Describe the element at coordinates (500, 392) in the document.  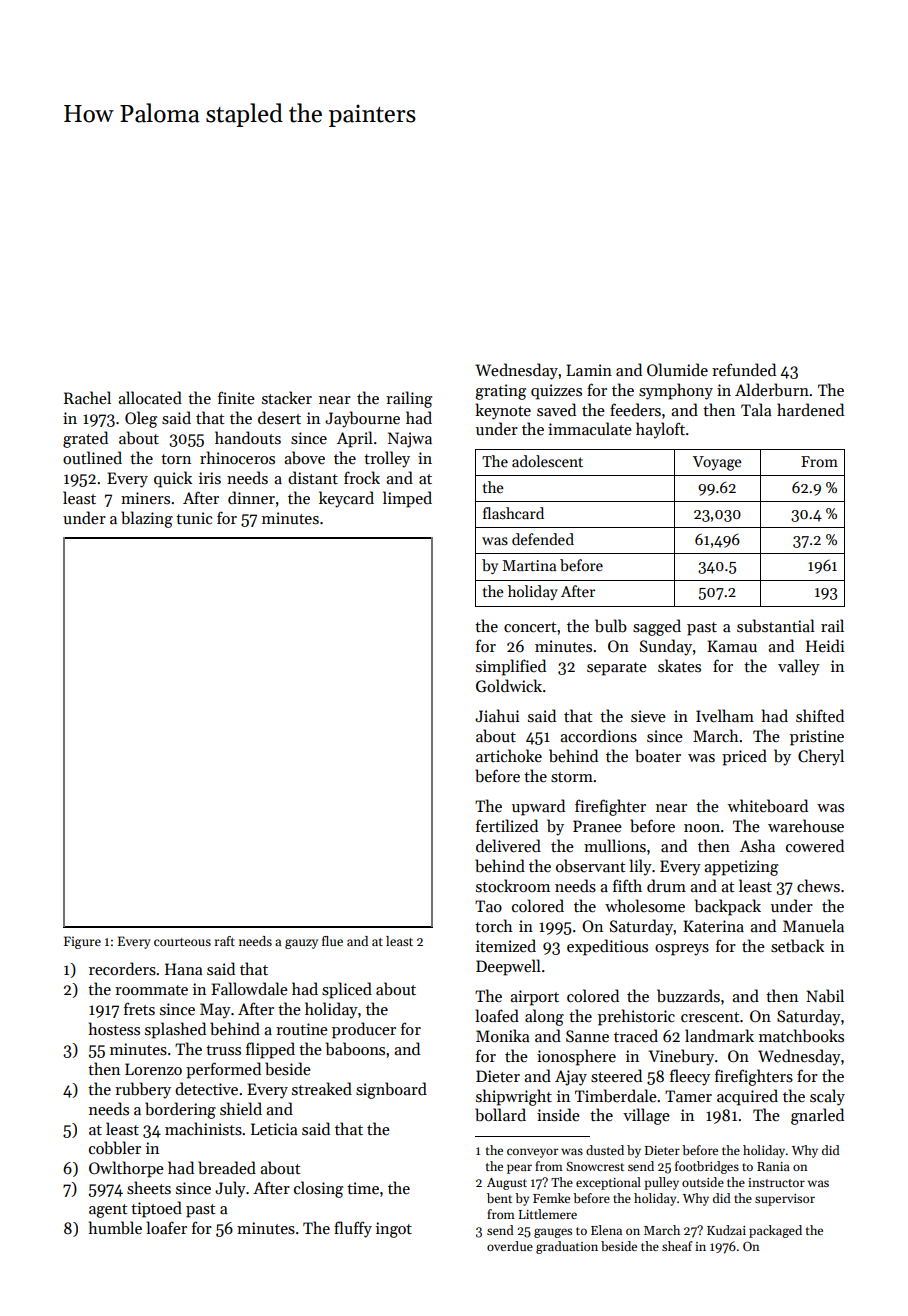
I see `grating` at that location.
